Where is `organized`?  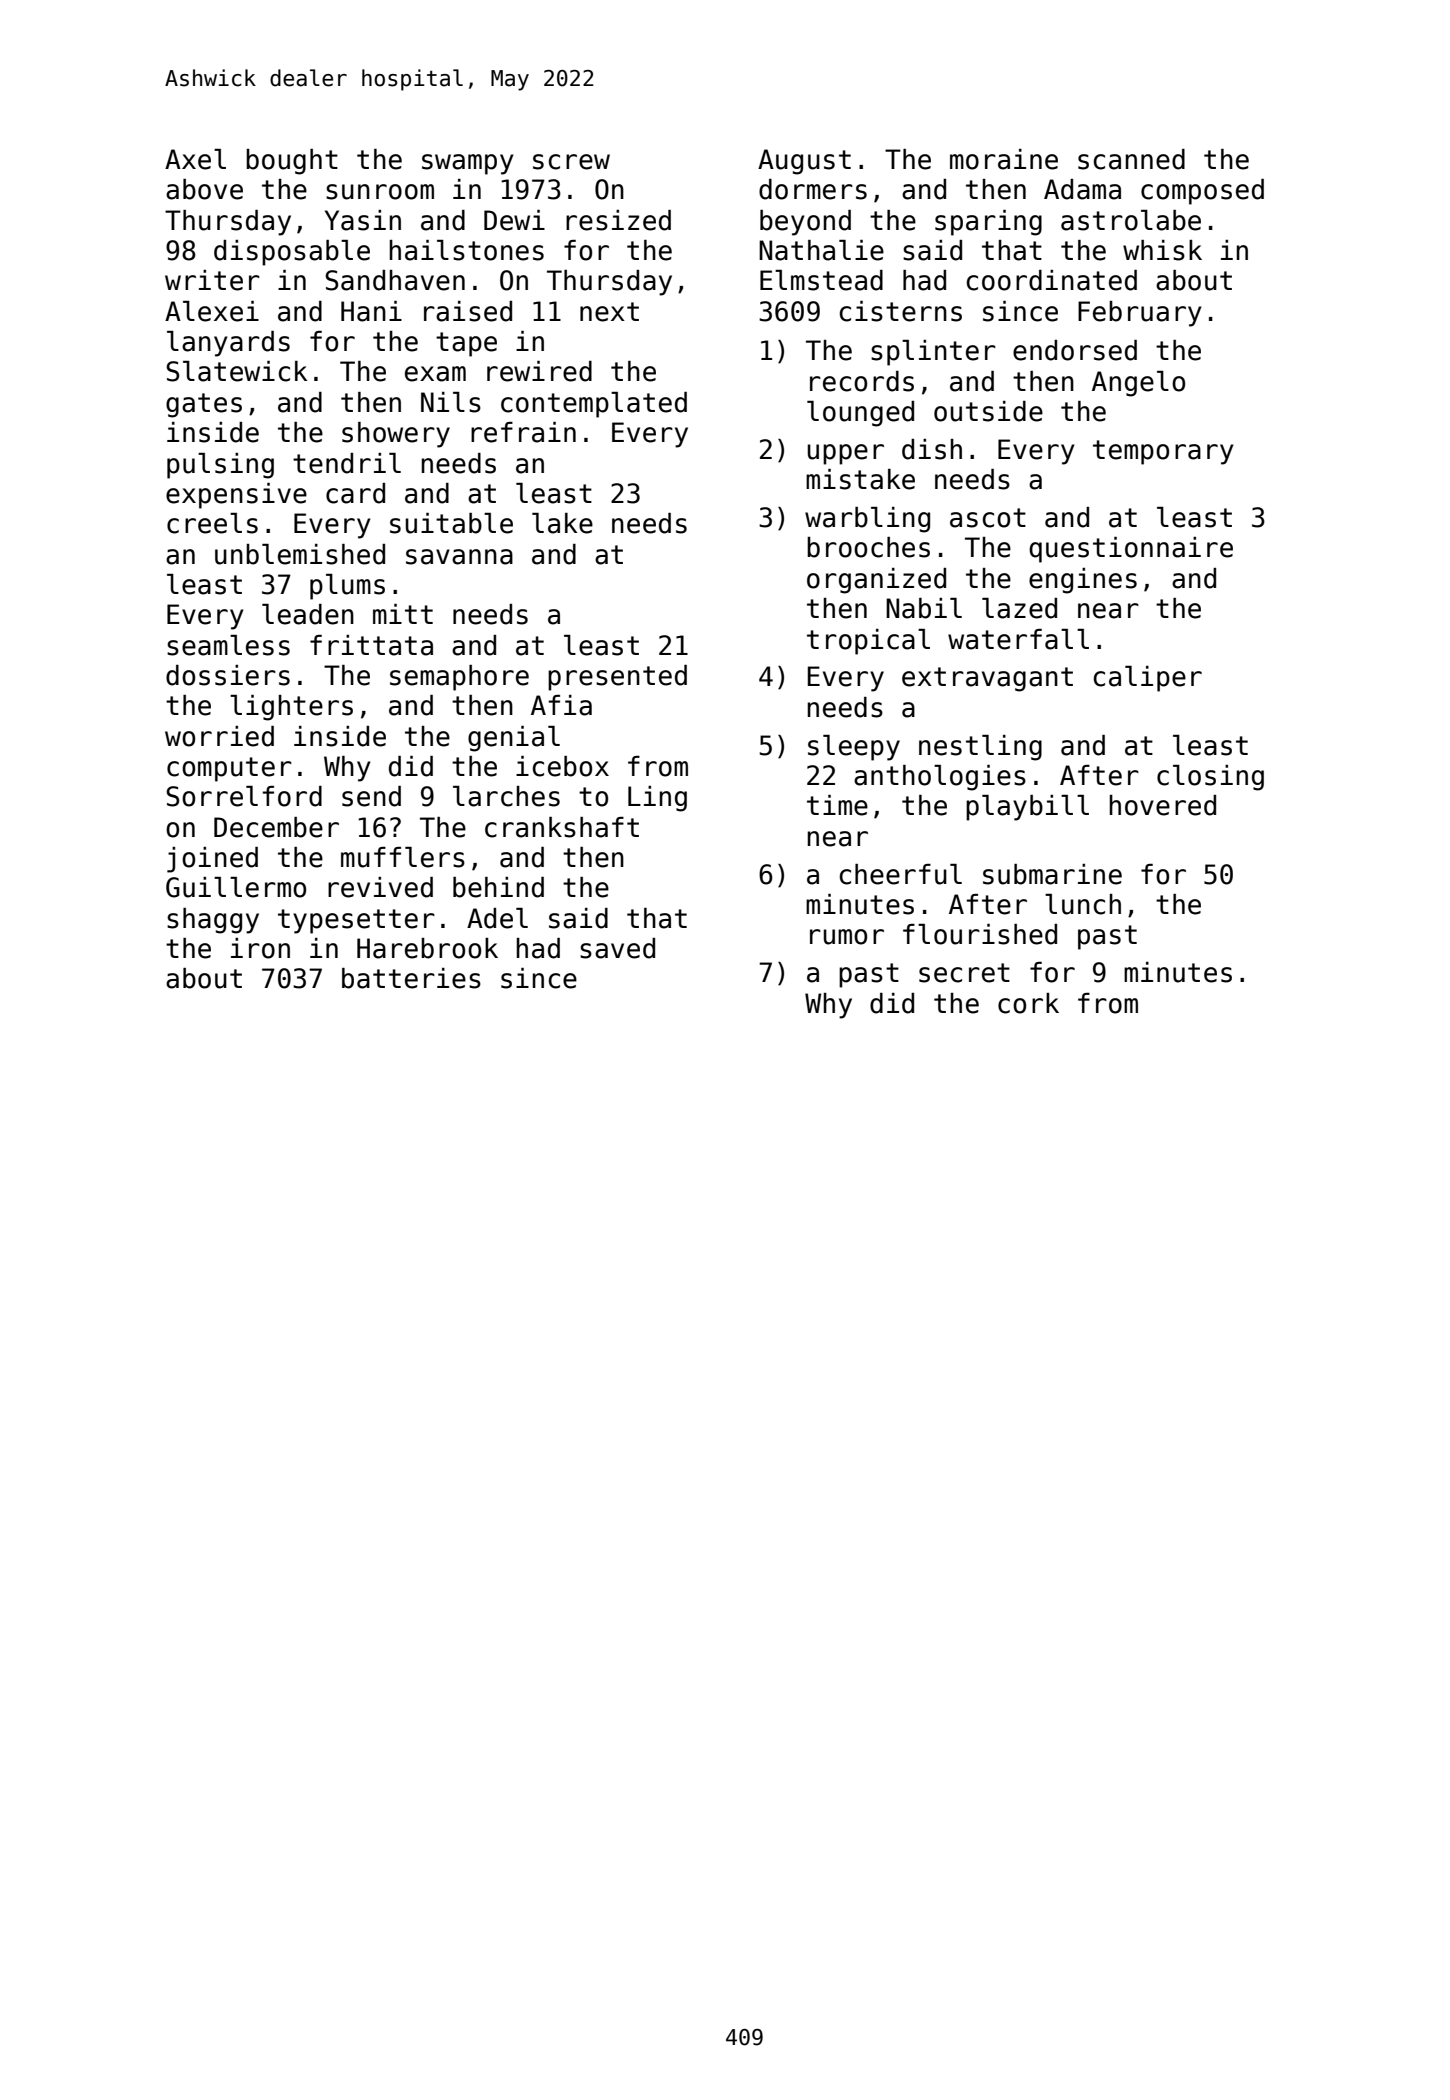 organized is located at coordinates (876, 581).
